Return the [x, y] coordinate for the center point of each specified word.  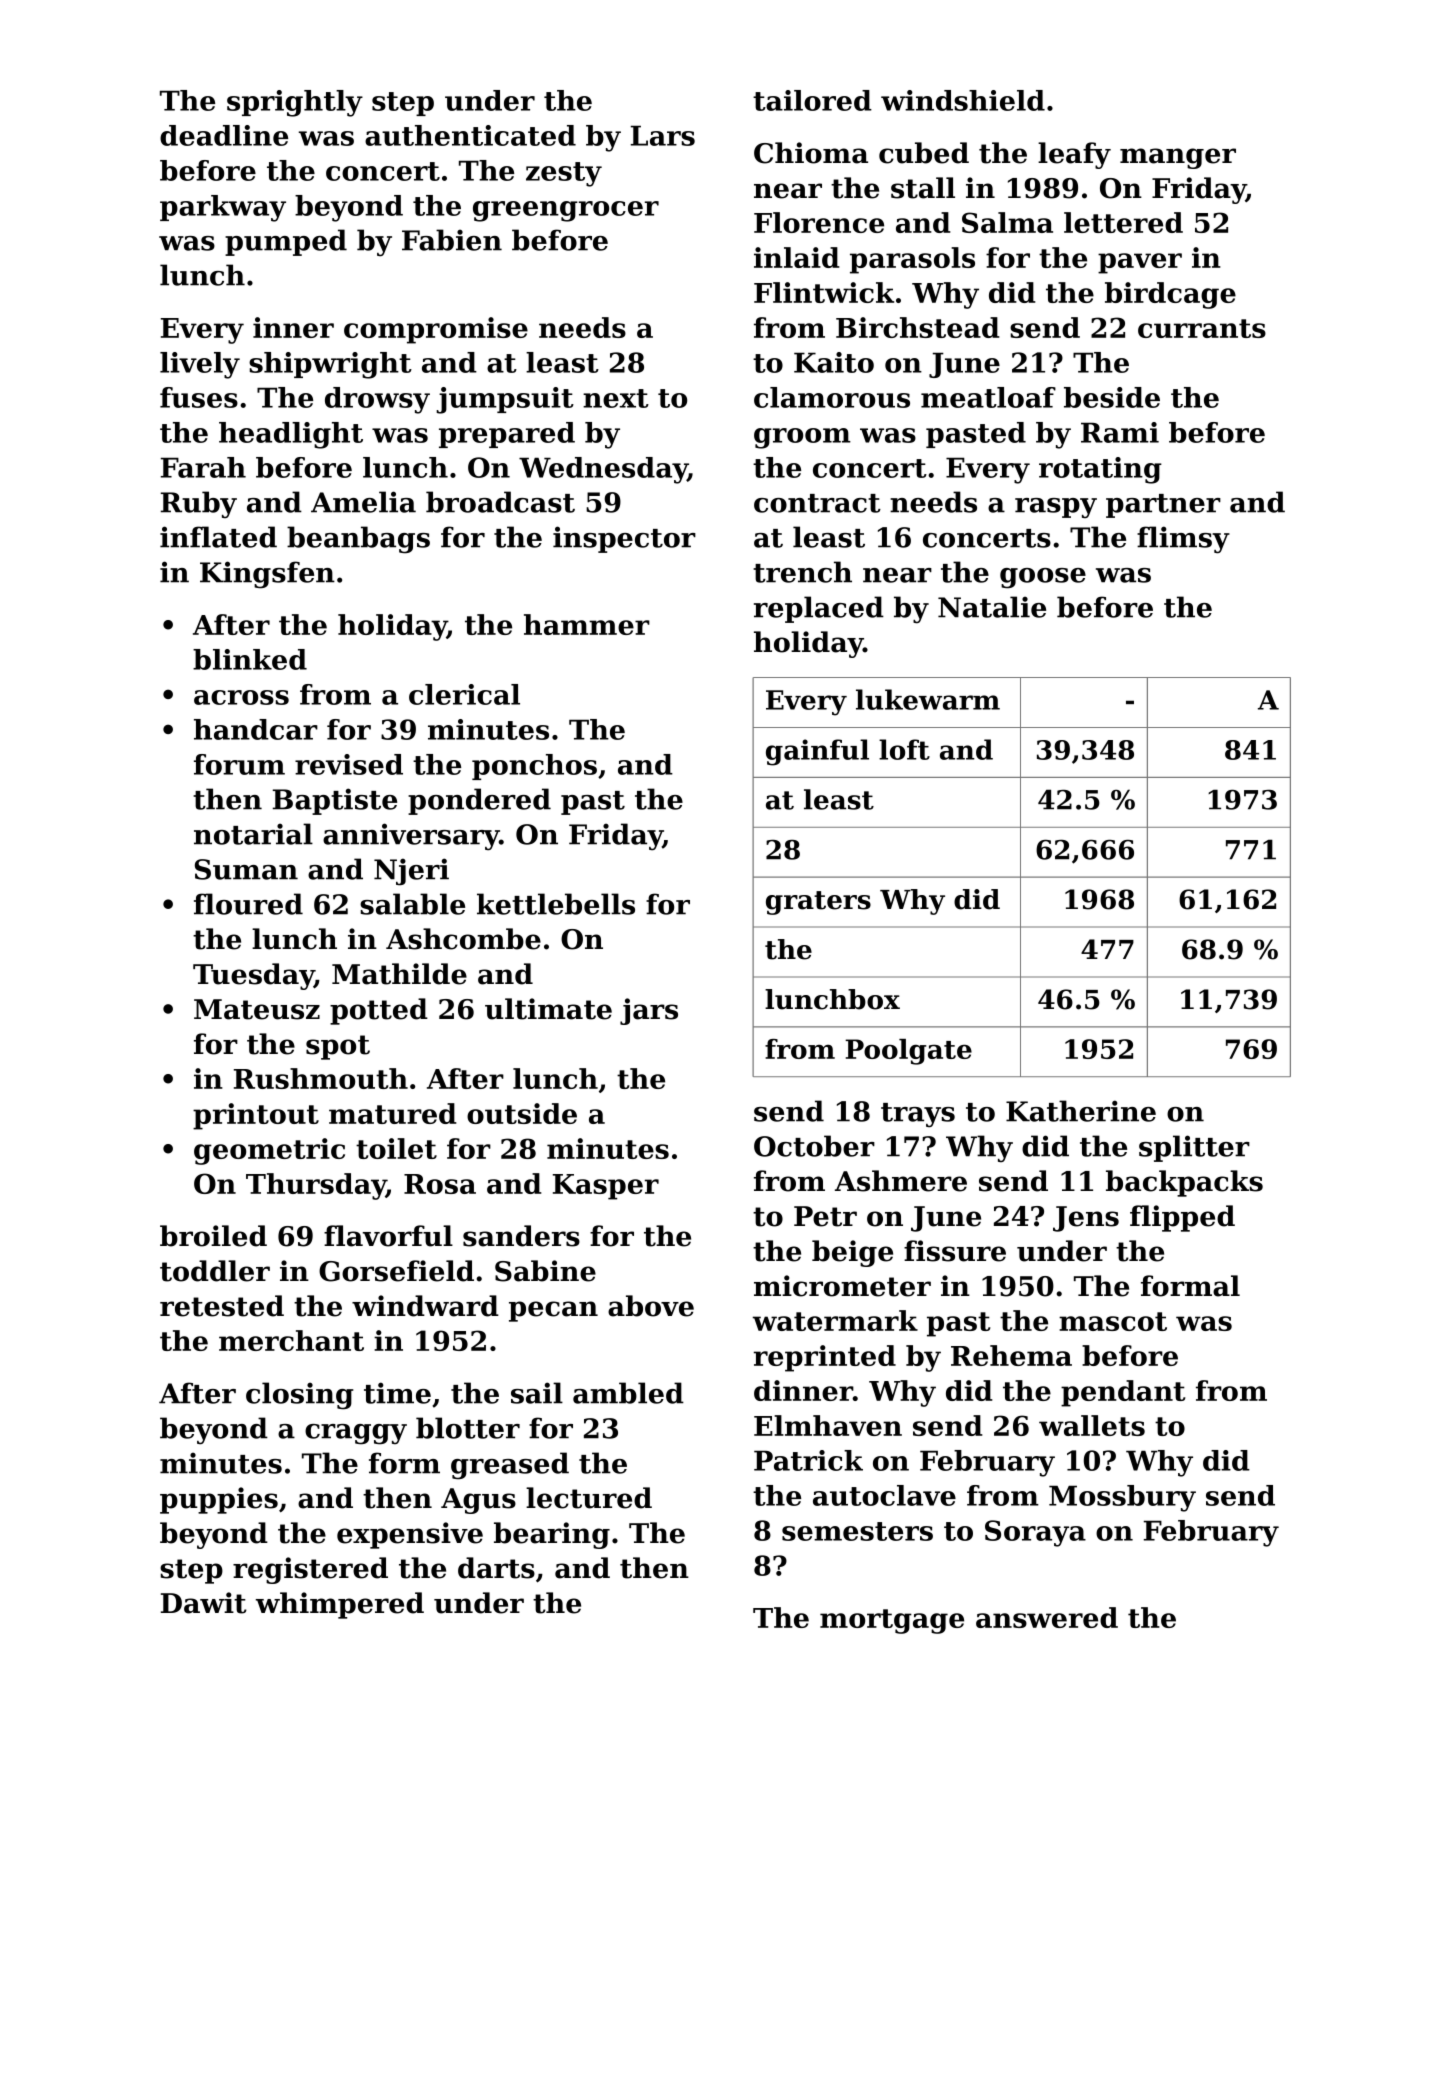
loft [904, 749]
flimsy [1183, 540]
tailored [812, 100]
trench [802, 572]
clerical [464, 694]
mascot [1113, 1321]
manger [1178, 158]
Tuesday [253, 976]
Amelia [363, 502]
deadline [224, 135]
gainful [817, 752]
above [651, 1306]
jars [649, 1011]
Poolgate [908, 1052]
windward [425, 1306]
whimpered [340, 1605]
